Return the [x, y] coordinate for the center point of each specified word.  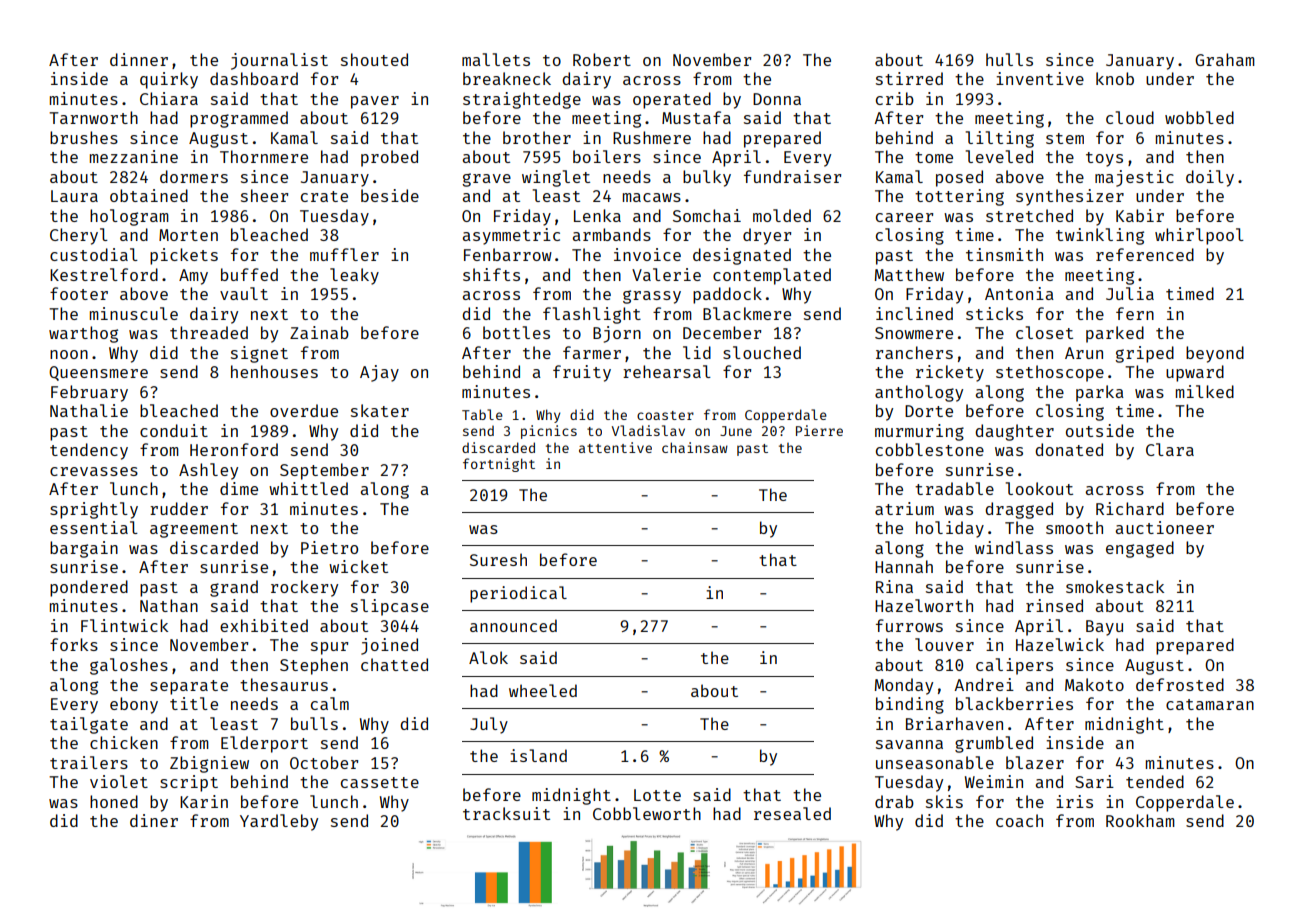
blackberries [1014, 703]
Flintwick [124, 625]
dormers [194, 176]
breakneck [507, 78]
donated [1069, 449]
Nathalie [89, 410]
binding [910, 705]
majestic [1134, 178]
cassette [380, 782]
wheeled [543, 690]
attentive [615, 447]
